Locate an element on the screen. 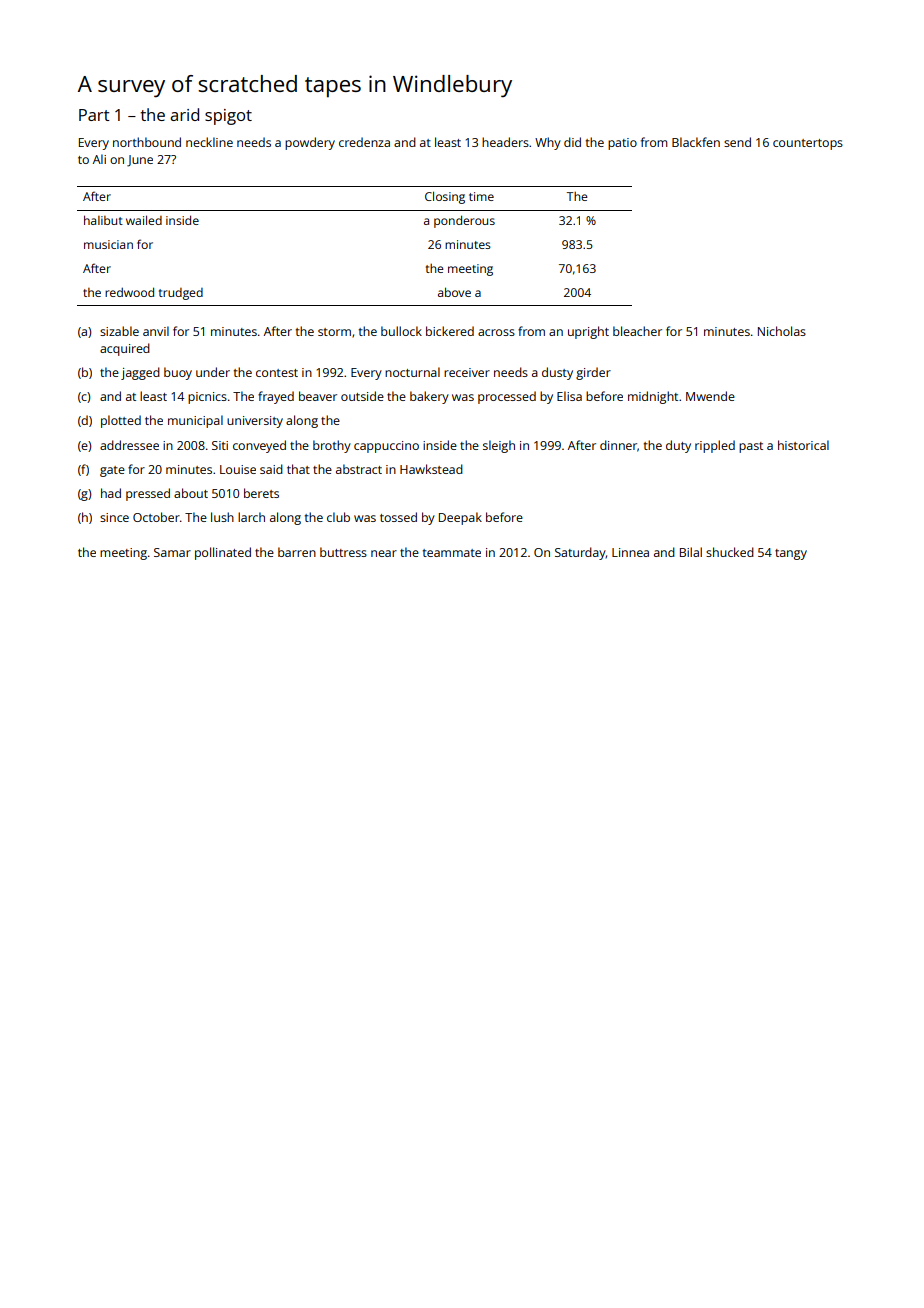  Closing is located at coordinates (445, 197).
